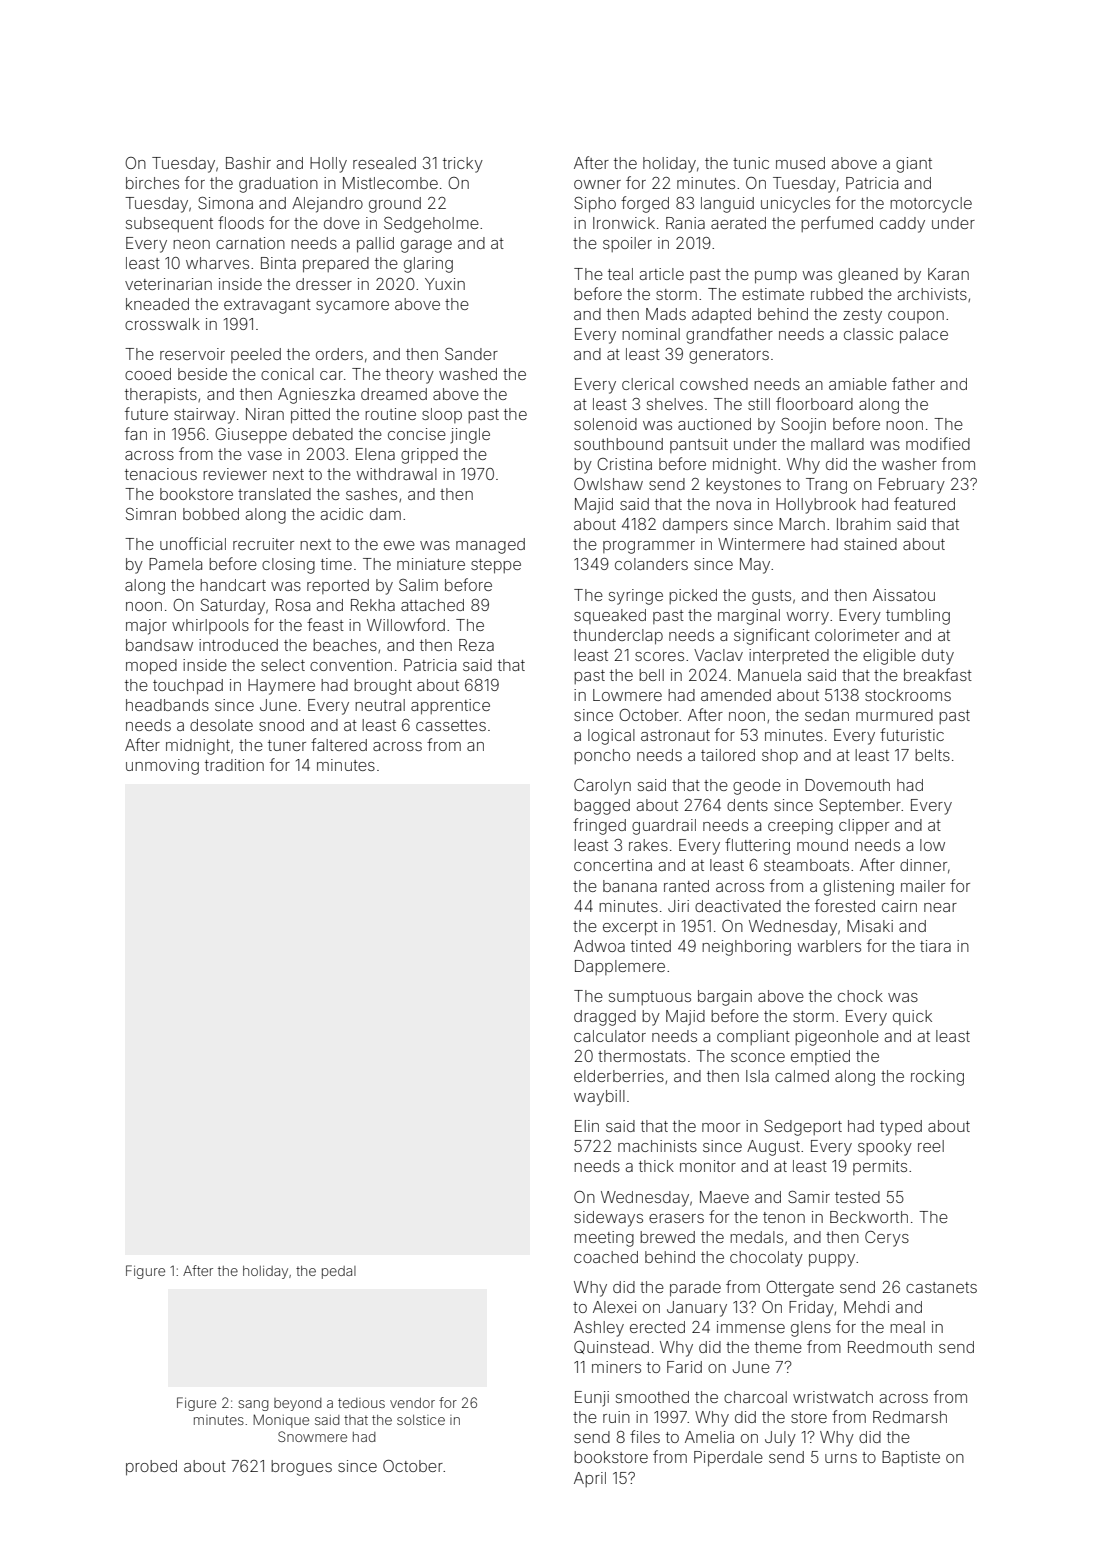 Image resolution: width=1103 pixels, height=1567 pixels. I want to click on fringed, so click(599, 826).
